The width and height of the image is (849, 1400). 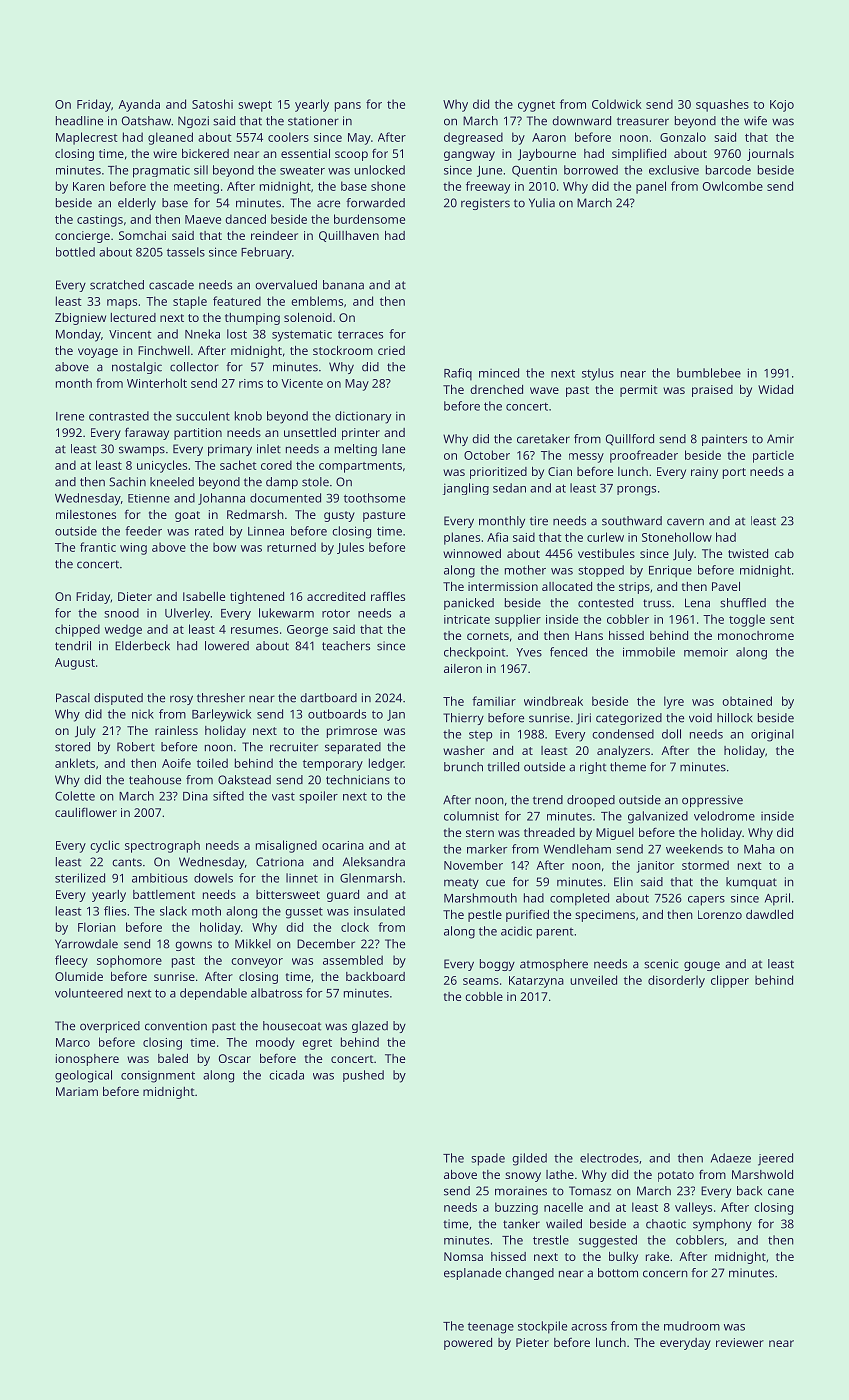 What do you see at coordinates (481, 736) in the image?
I see `step` at bounding box center [481, 736].
